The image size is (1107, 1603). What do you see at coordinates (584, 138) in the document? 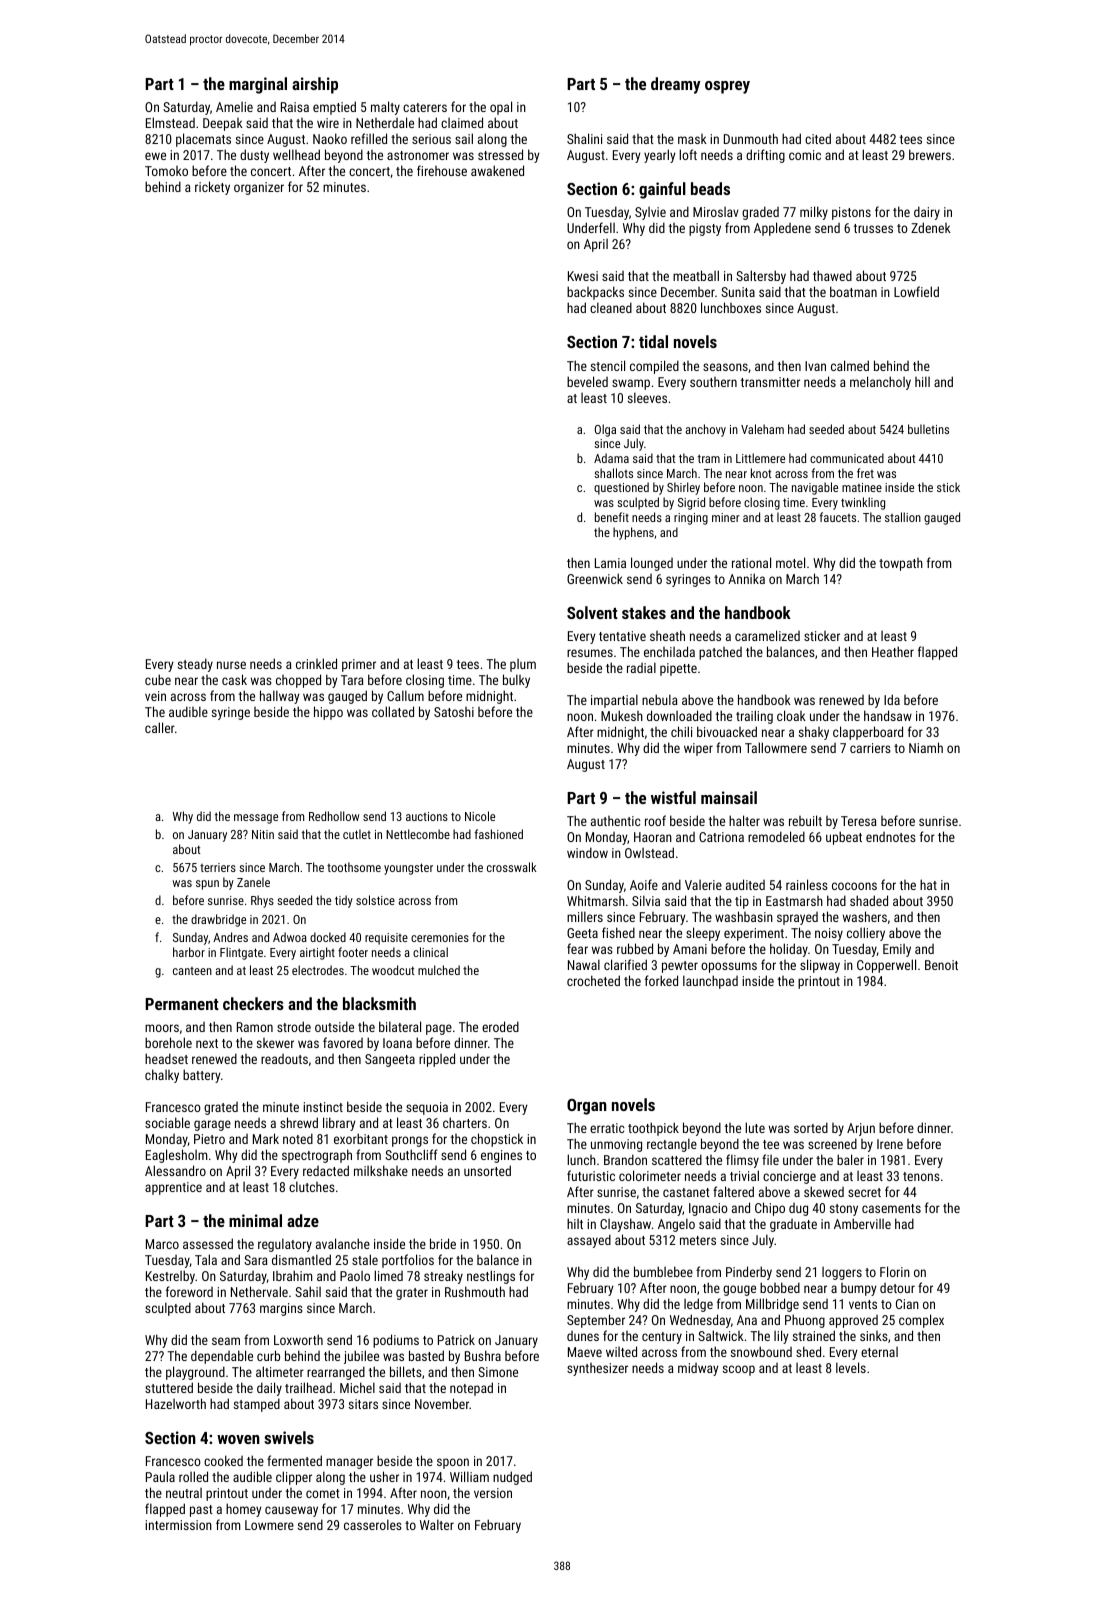
I see `Shalini` at bounding box center [584, 138].
